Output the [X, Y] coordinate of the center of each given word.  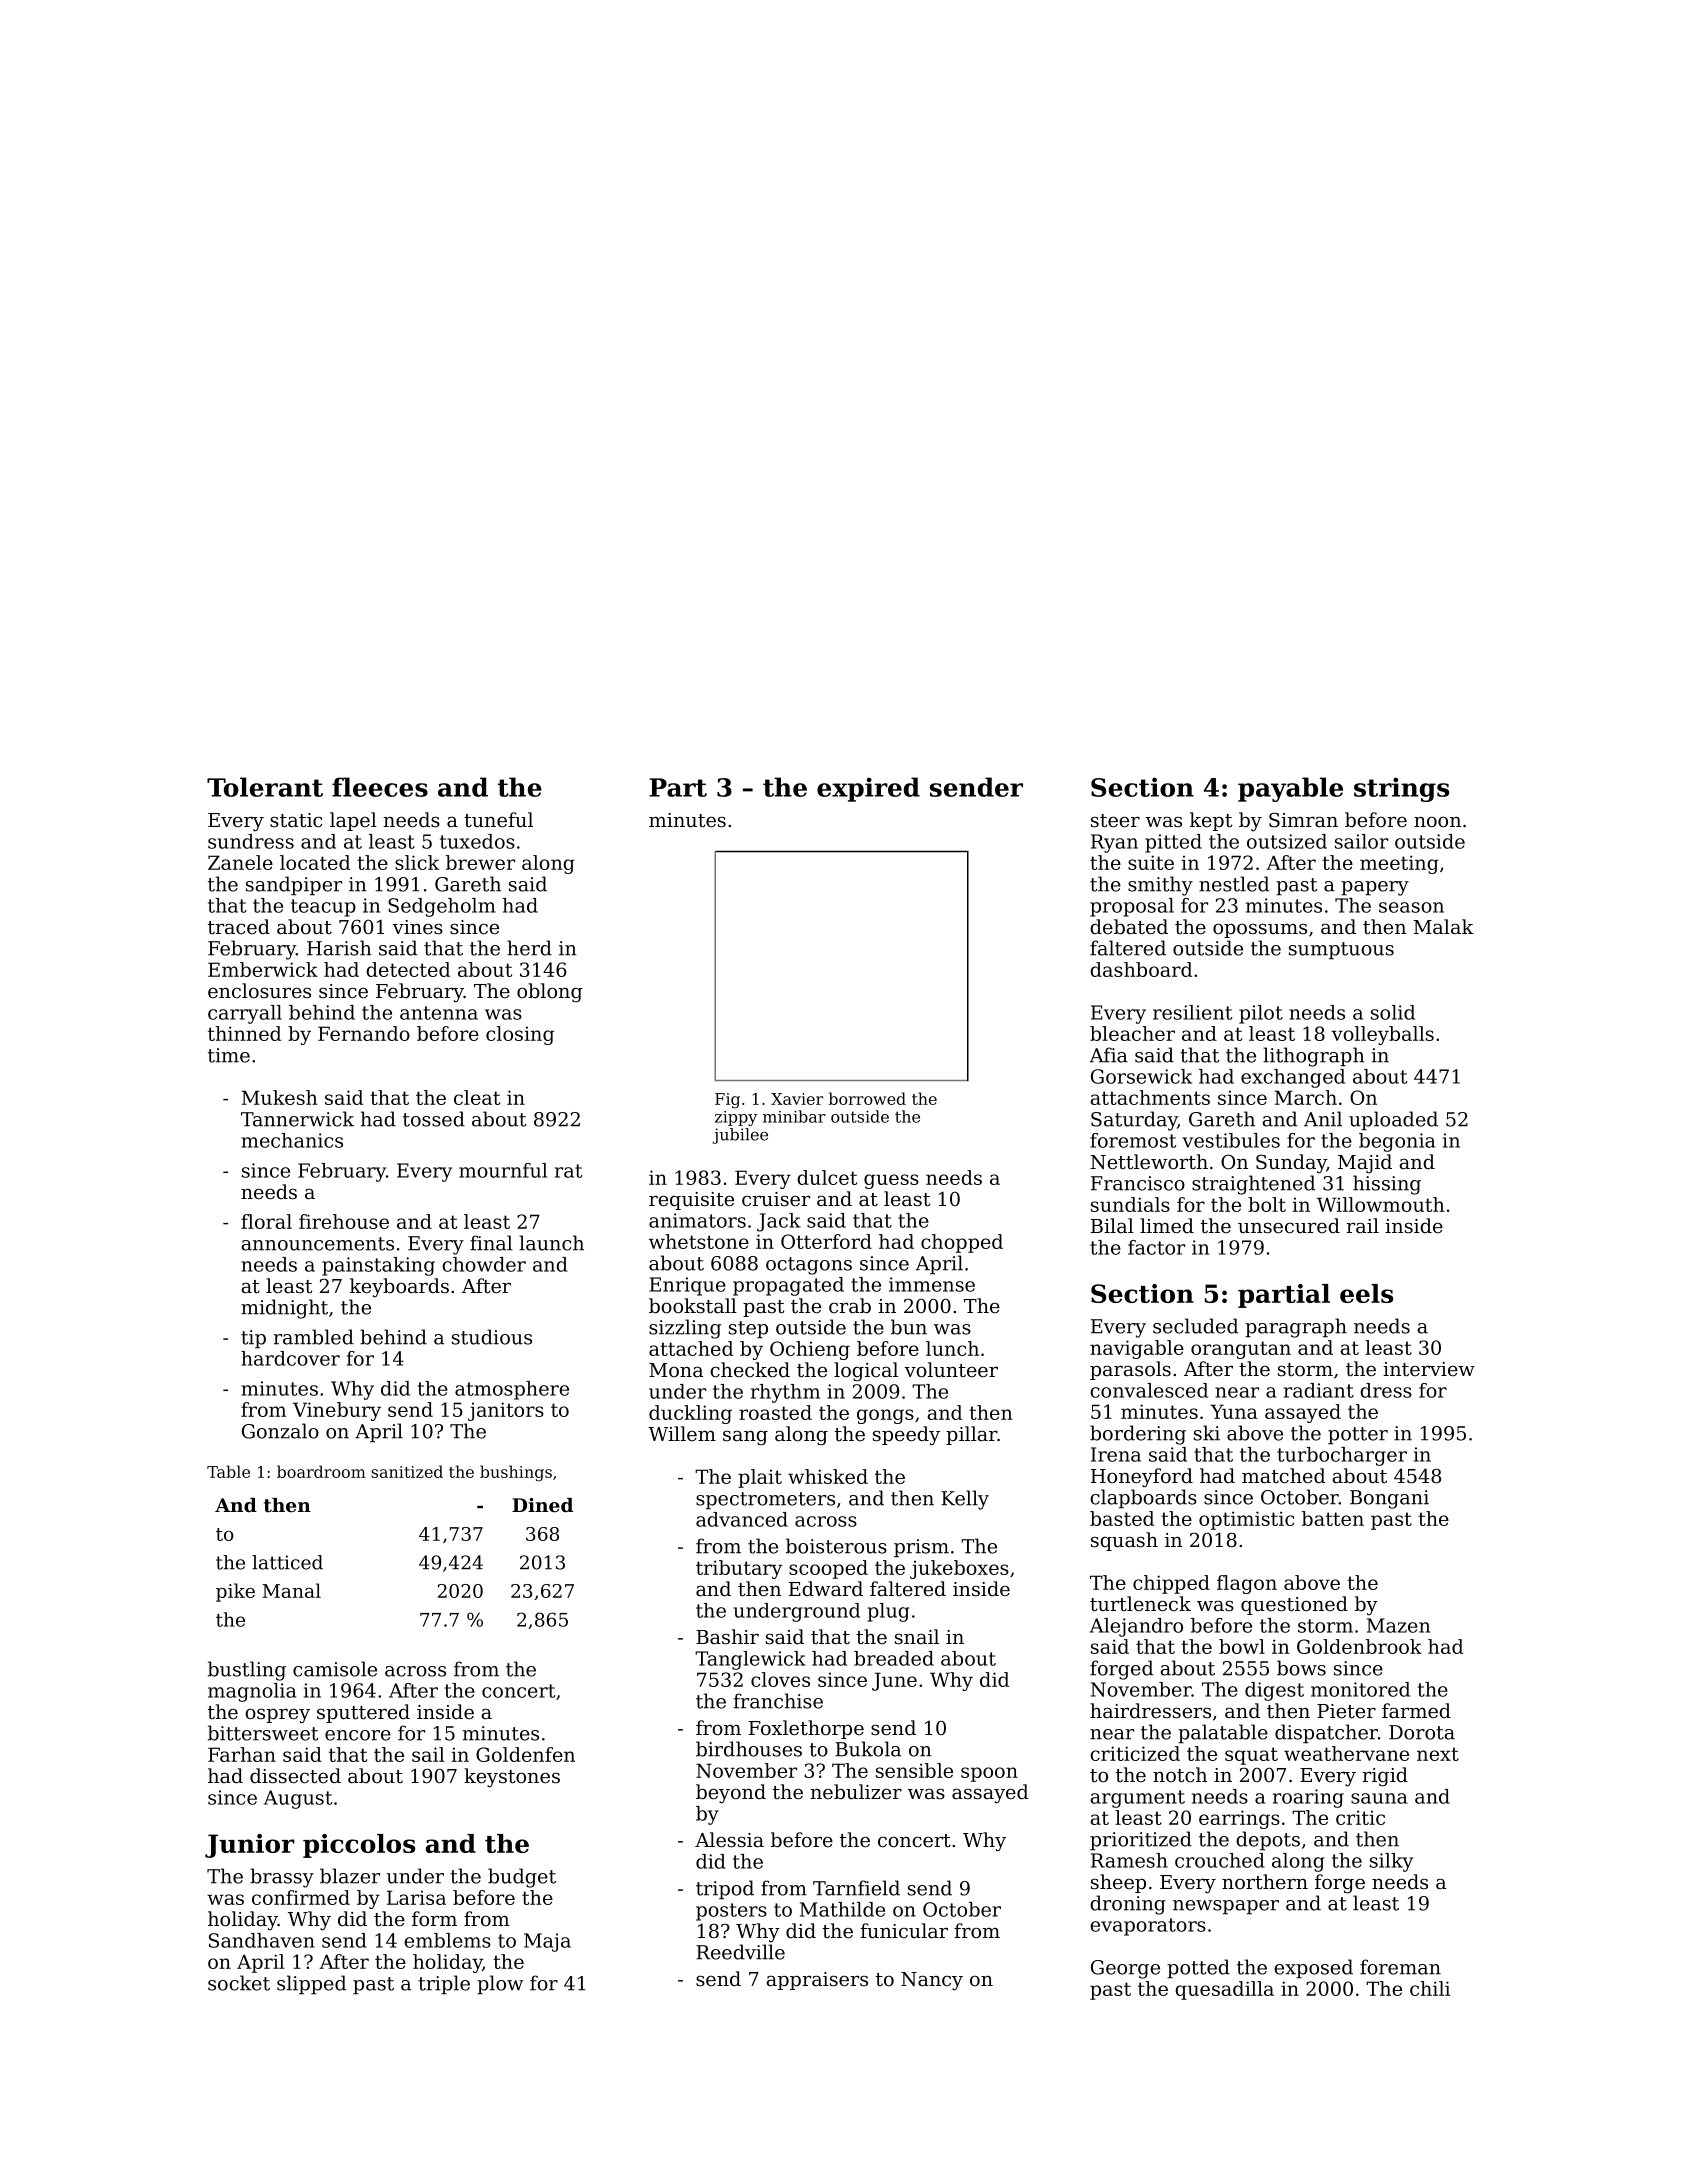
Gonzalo [280, 1431]
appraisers [817, 1981]
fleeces [380, 787]
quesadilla [1224, 1990]
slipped [311, 1985]
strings [1401, 789]
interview [1429, 1369]
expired [868, 789]
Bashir [727, 1637]
